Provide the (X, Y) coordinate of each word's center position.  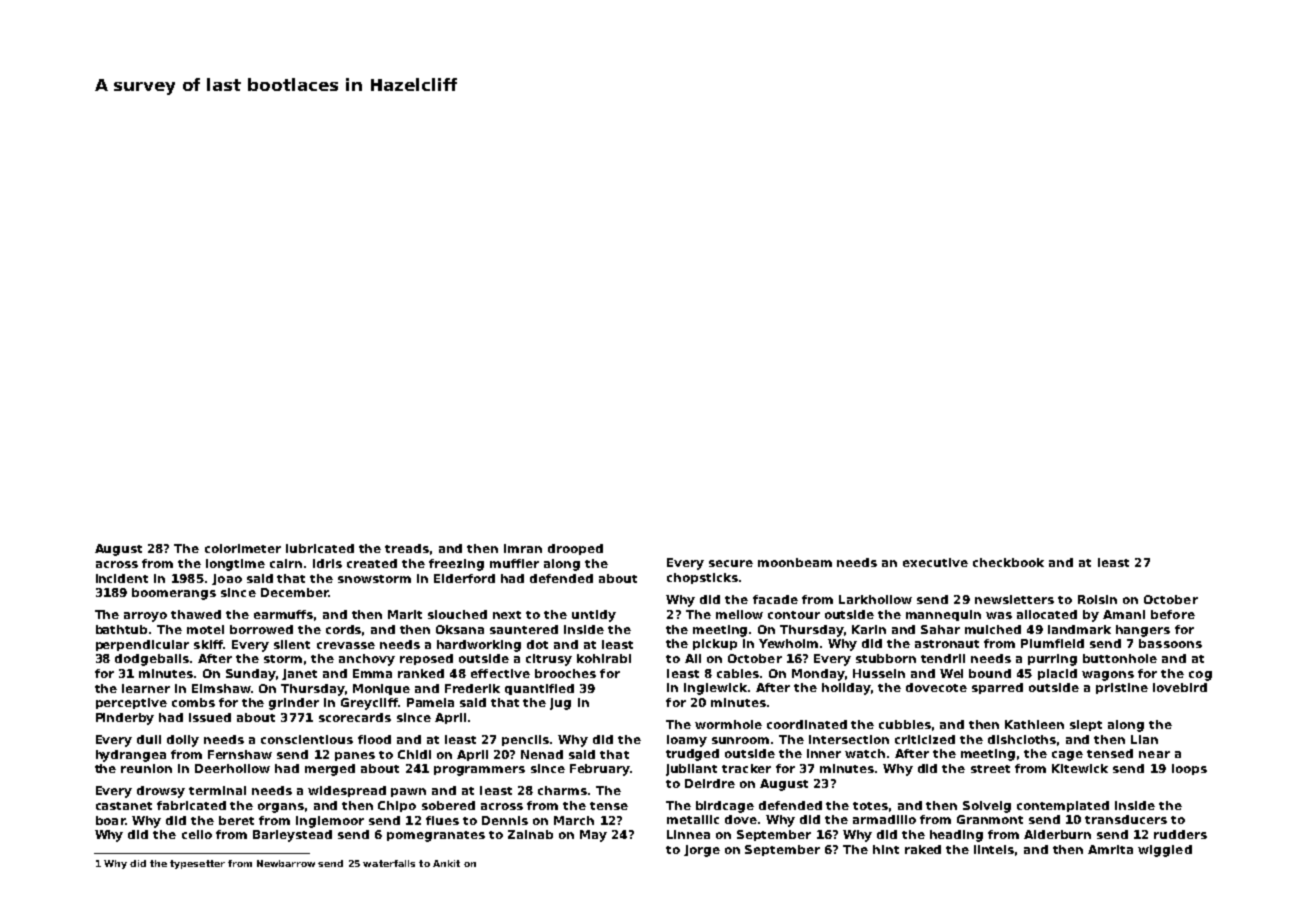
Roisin (1097, 599)
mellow (739, 614)
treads (407, 548)
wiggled (1165, 851)
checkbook (1008, 562)
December (294, 592)
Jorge (702, 851)
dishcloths (1022, 739)
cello (197, 834)
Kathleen (1034, 724)
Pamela (430, 702)
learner (146, 688)
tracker (746, 768)
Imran (523, 548)
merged (330, 770)
